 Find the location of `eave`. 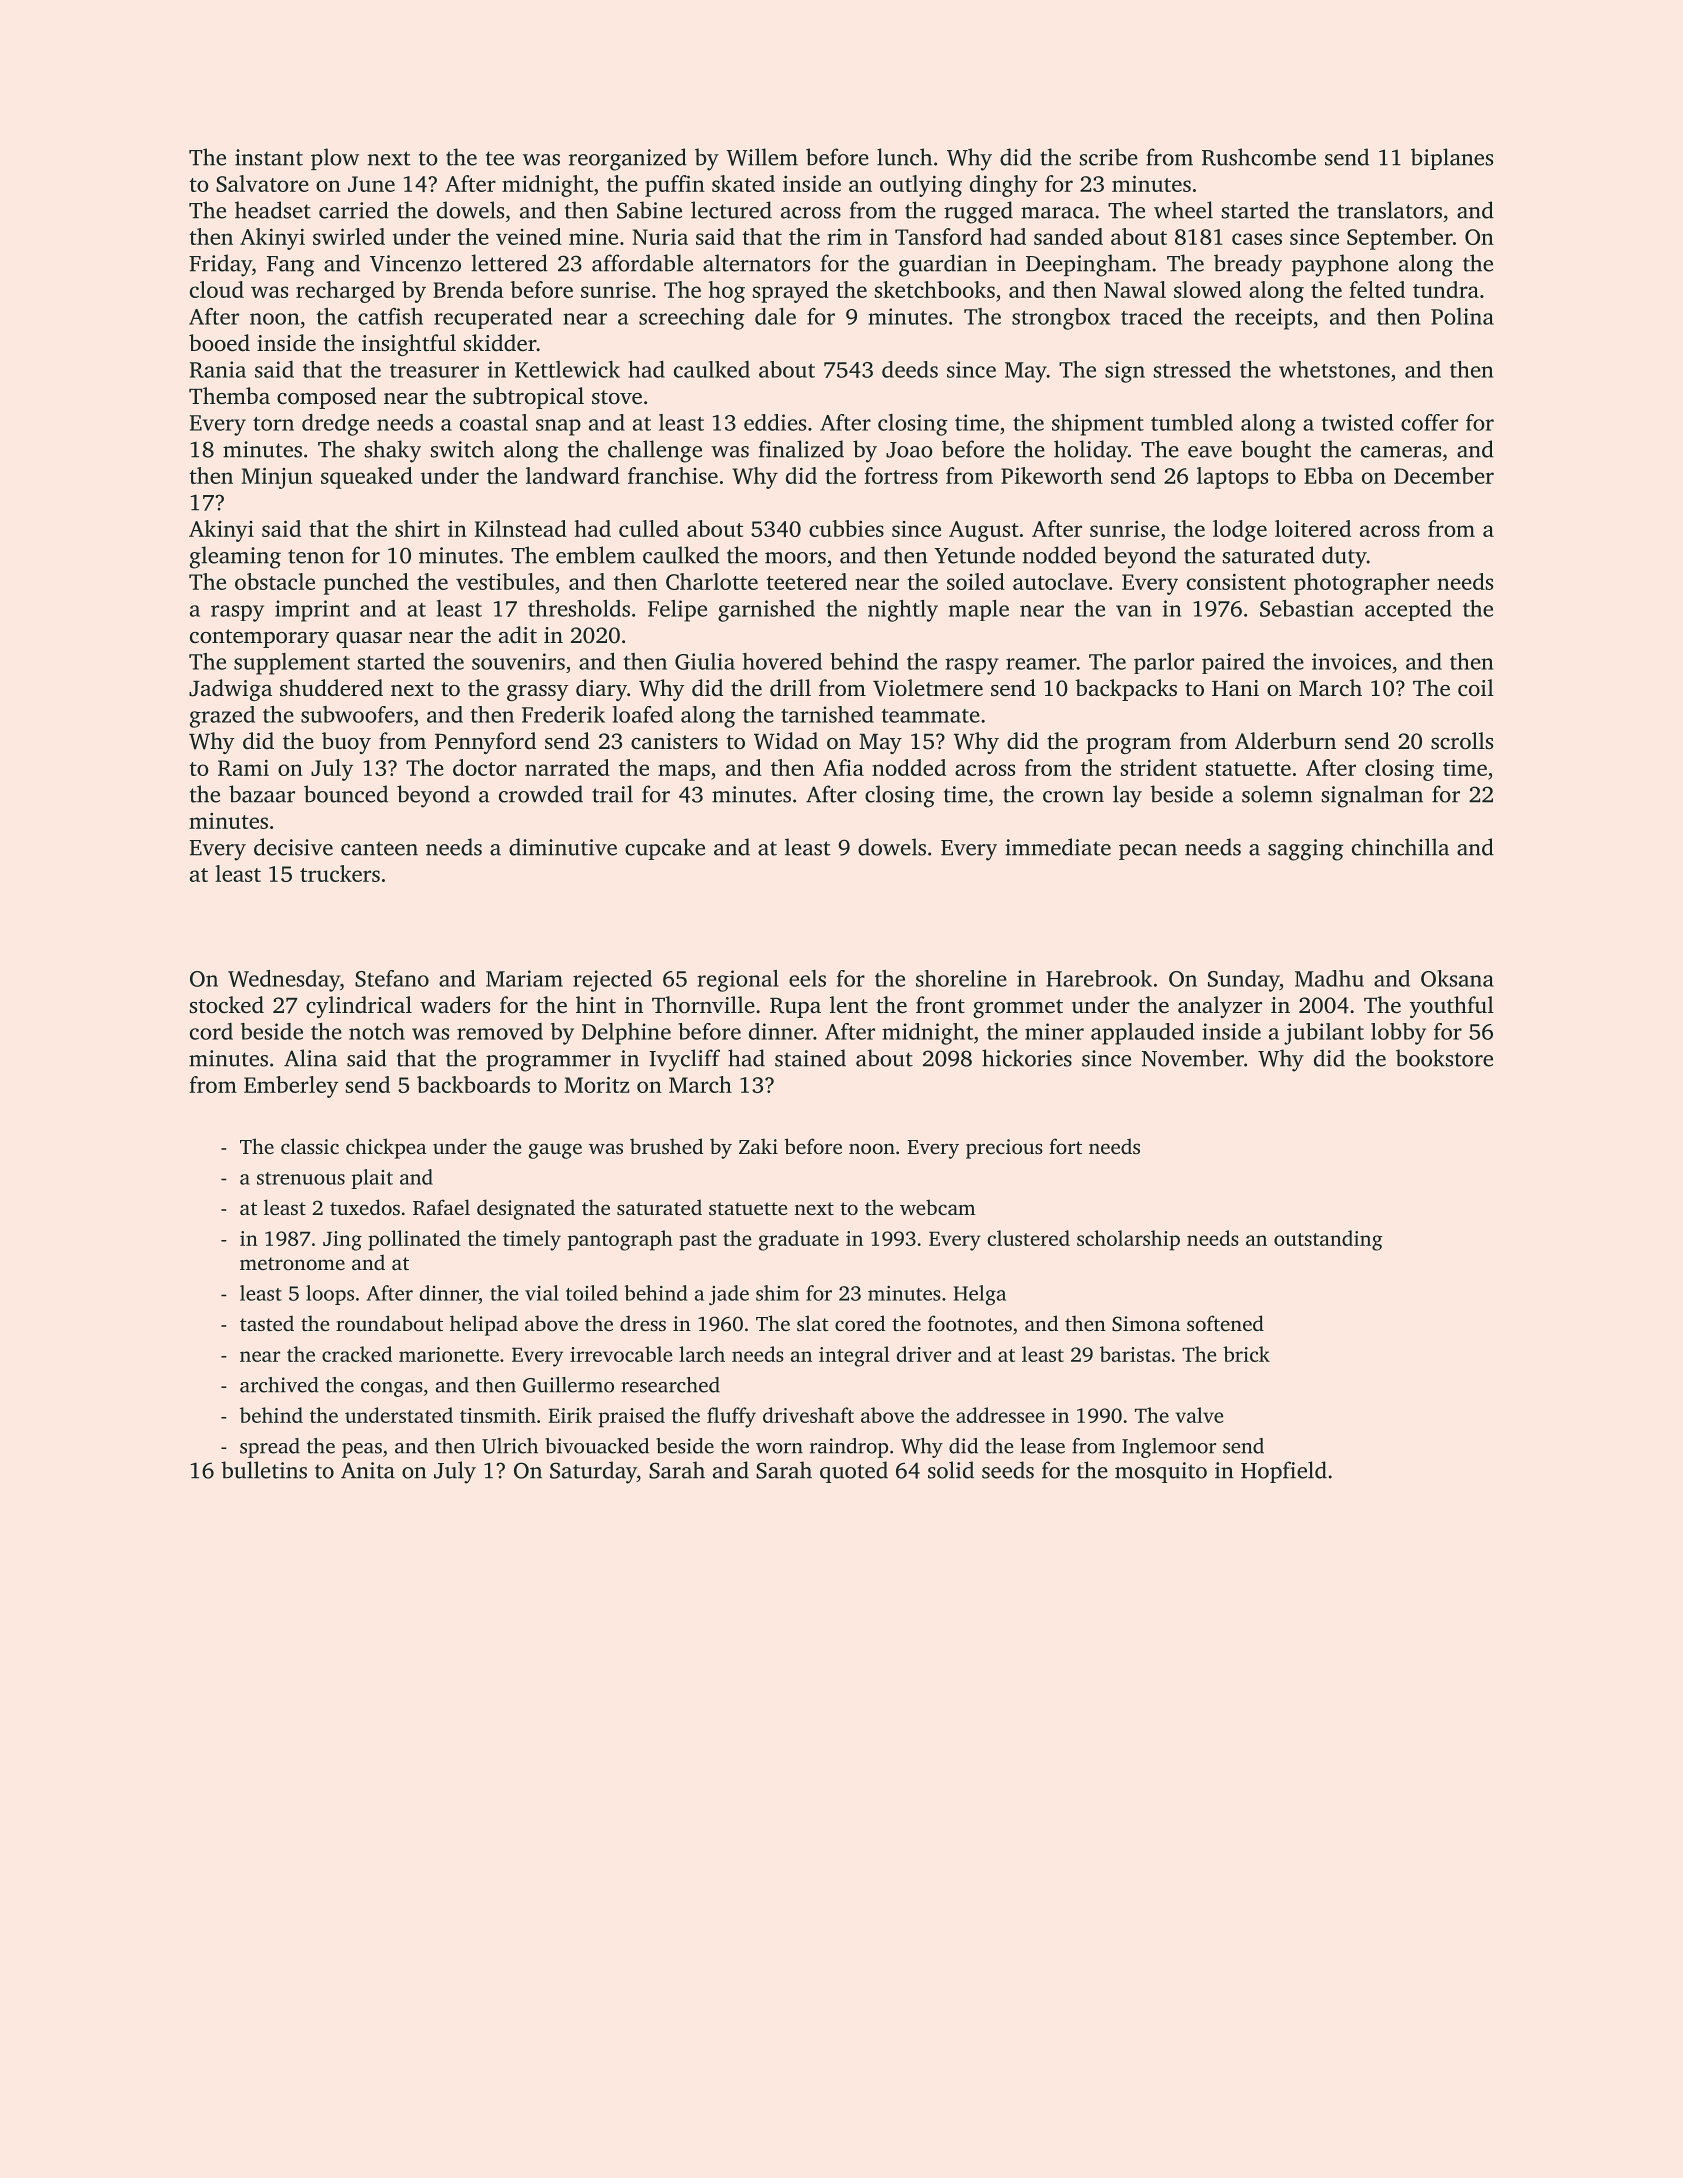

eave is located at coordinates (1210, 452).
